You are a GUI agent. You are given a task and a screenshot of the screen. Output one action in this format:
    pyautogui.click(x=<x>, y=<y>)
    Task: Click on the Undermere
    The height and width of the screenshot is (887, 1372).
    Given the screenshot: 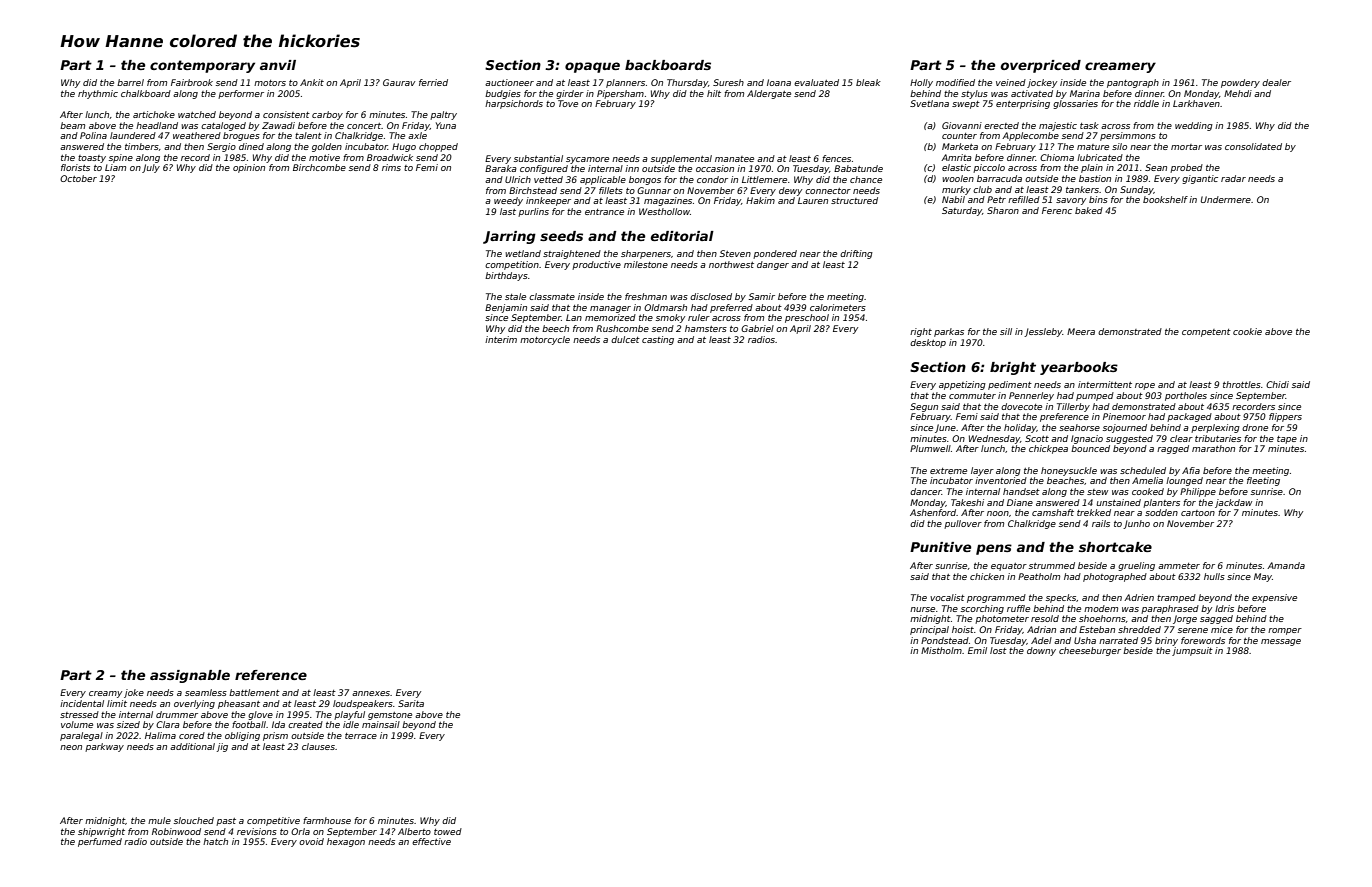 What is the action you would take?
    pyautogui.click(x=1226, y=199)
